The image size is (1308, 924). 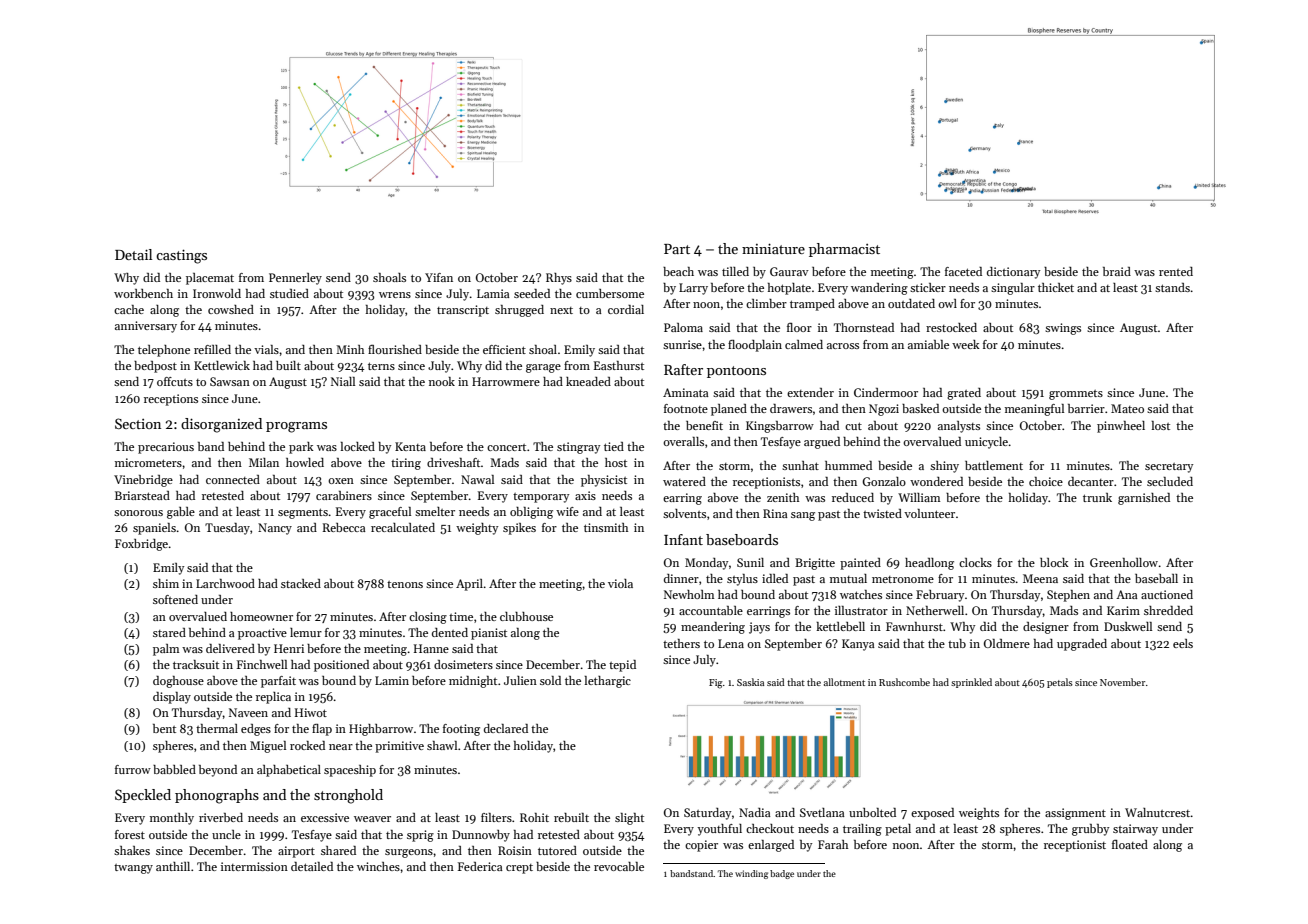 What do you see at coordinates (172, 698) in the page?
I see `display` at bounding box center [172, 698].
